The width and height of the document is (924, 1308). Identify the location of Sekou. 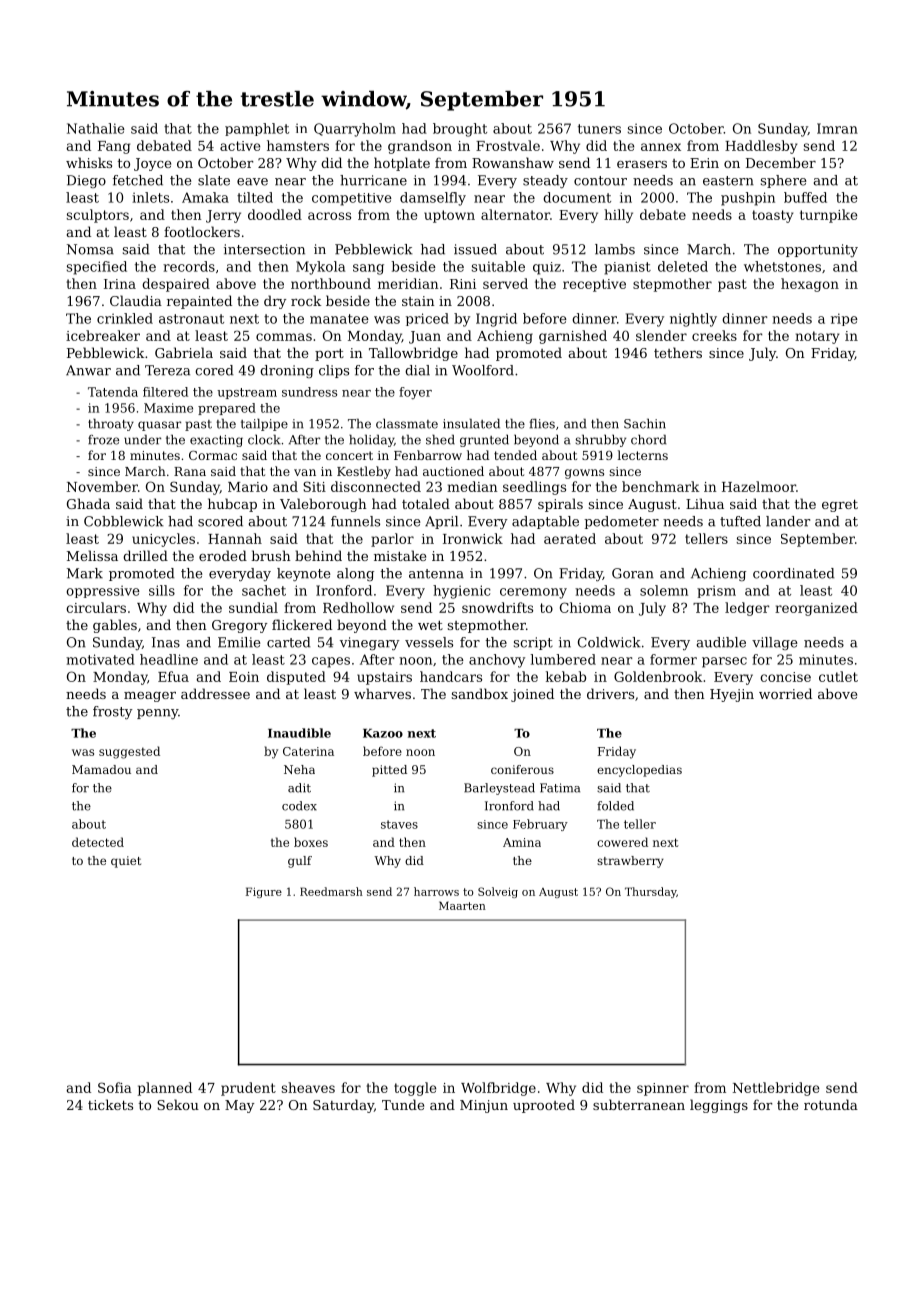
(178, 1104).
